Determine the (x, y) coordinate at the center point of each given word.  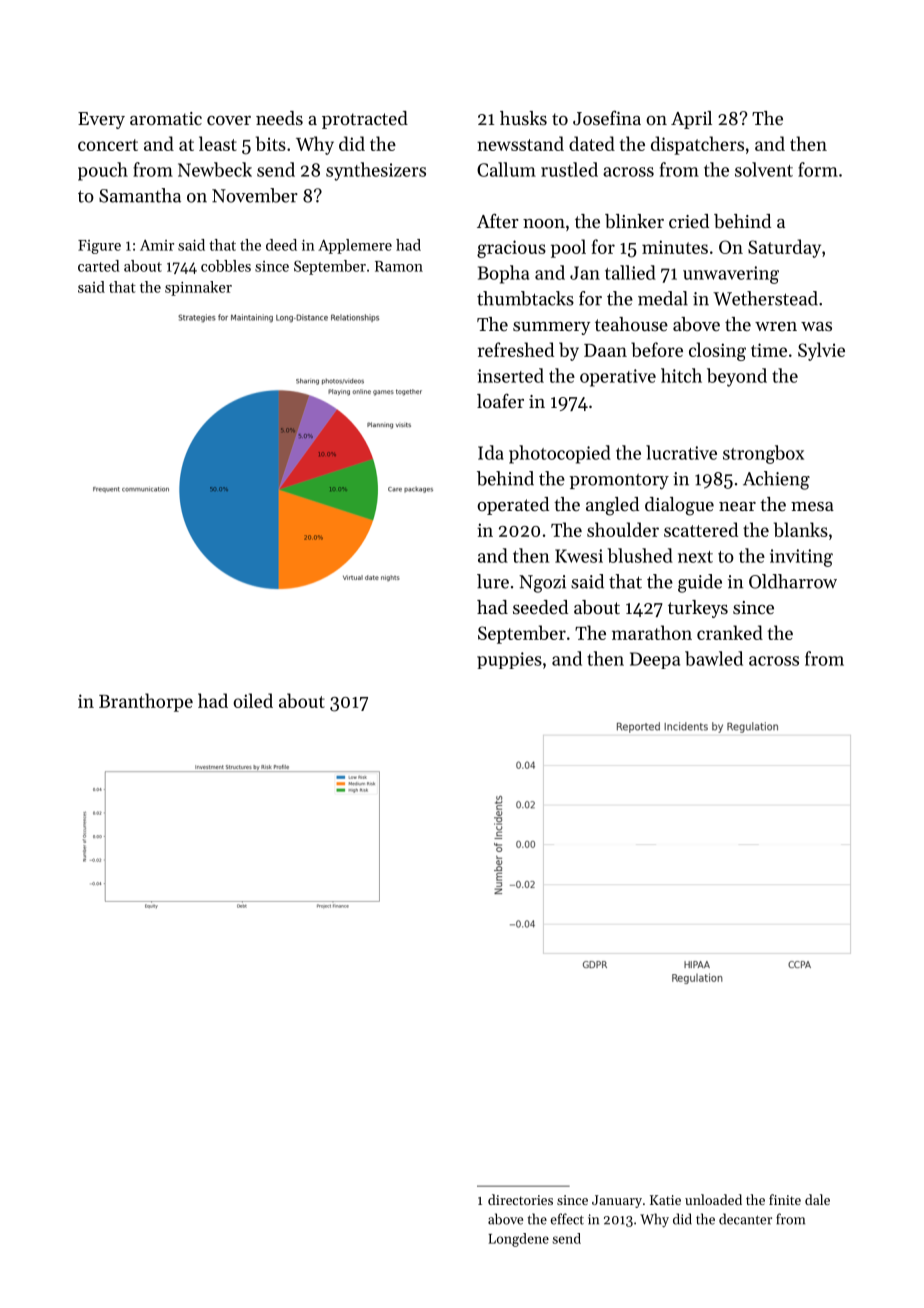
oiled (253, 700)
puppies (509, 660)
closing (717, 351)
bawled (714, 658)
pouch (103, 171)
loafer (500, 400)
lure (493, 581)
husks (523, 118)
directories (520, 1199)
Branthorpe (146, 702)
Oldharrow (793, 581)
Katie (665, 1200)
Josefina (607, 117)
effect (567, 1219)
